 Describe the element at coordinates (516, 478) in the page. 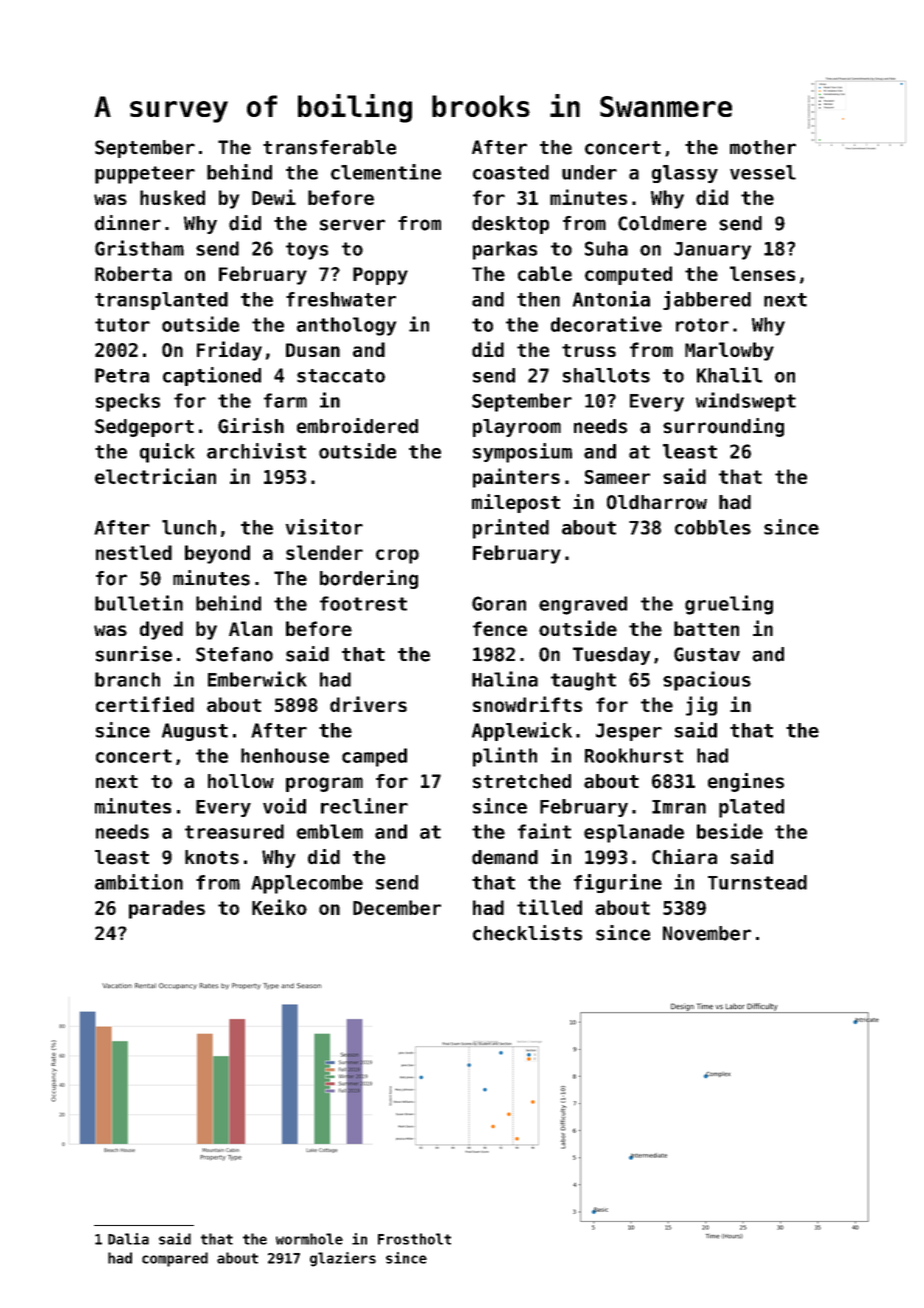

I see `painters` at that location.
